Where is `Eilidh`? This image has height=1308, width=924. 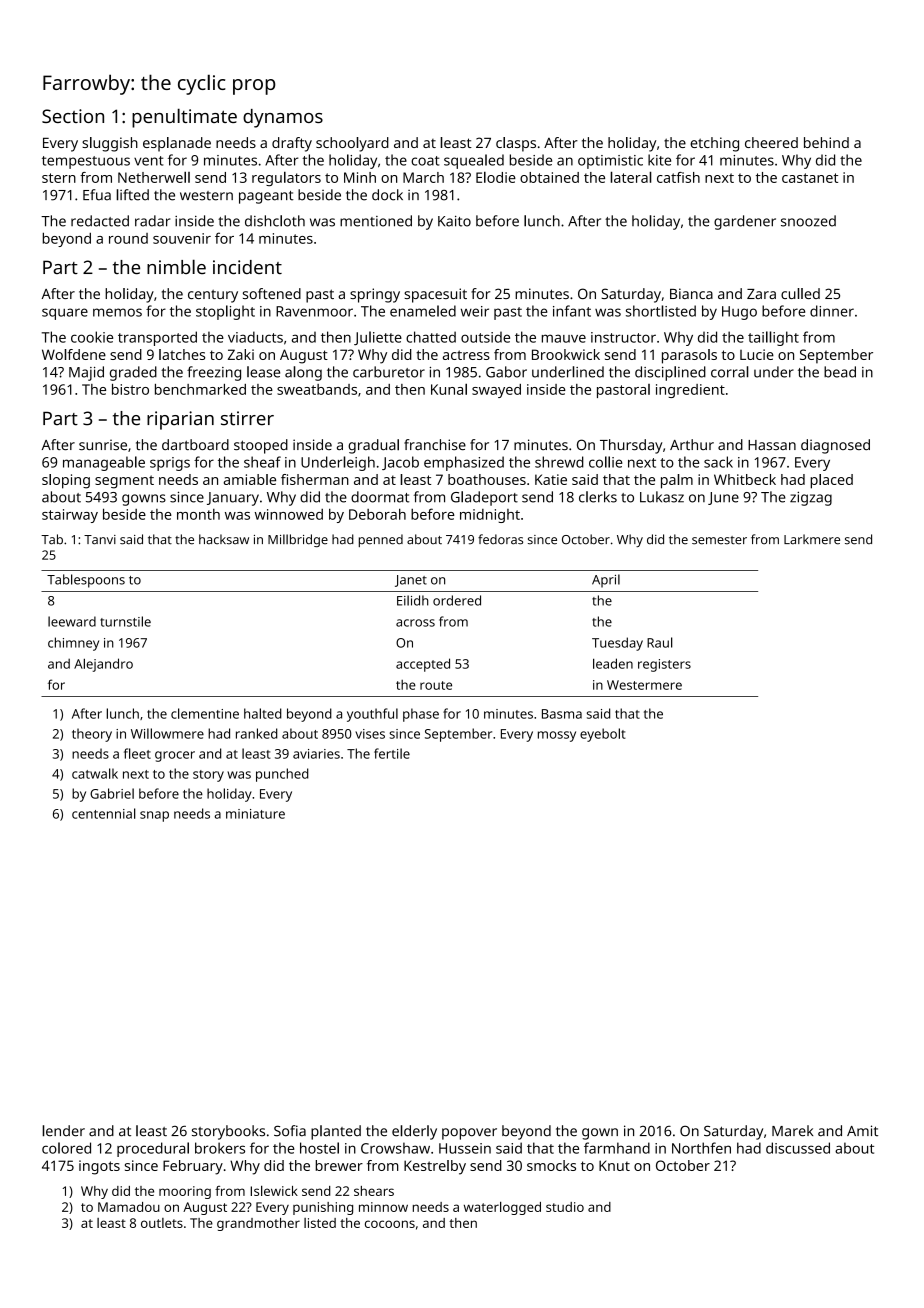
Eilidh is located at coordinates (413, 600).
